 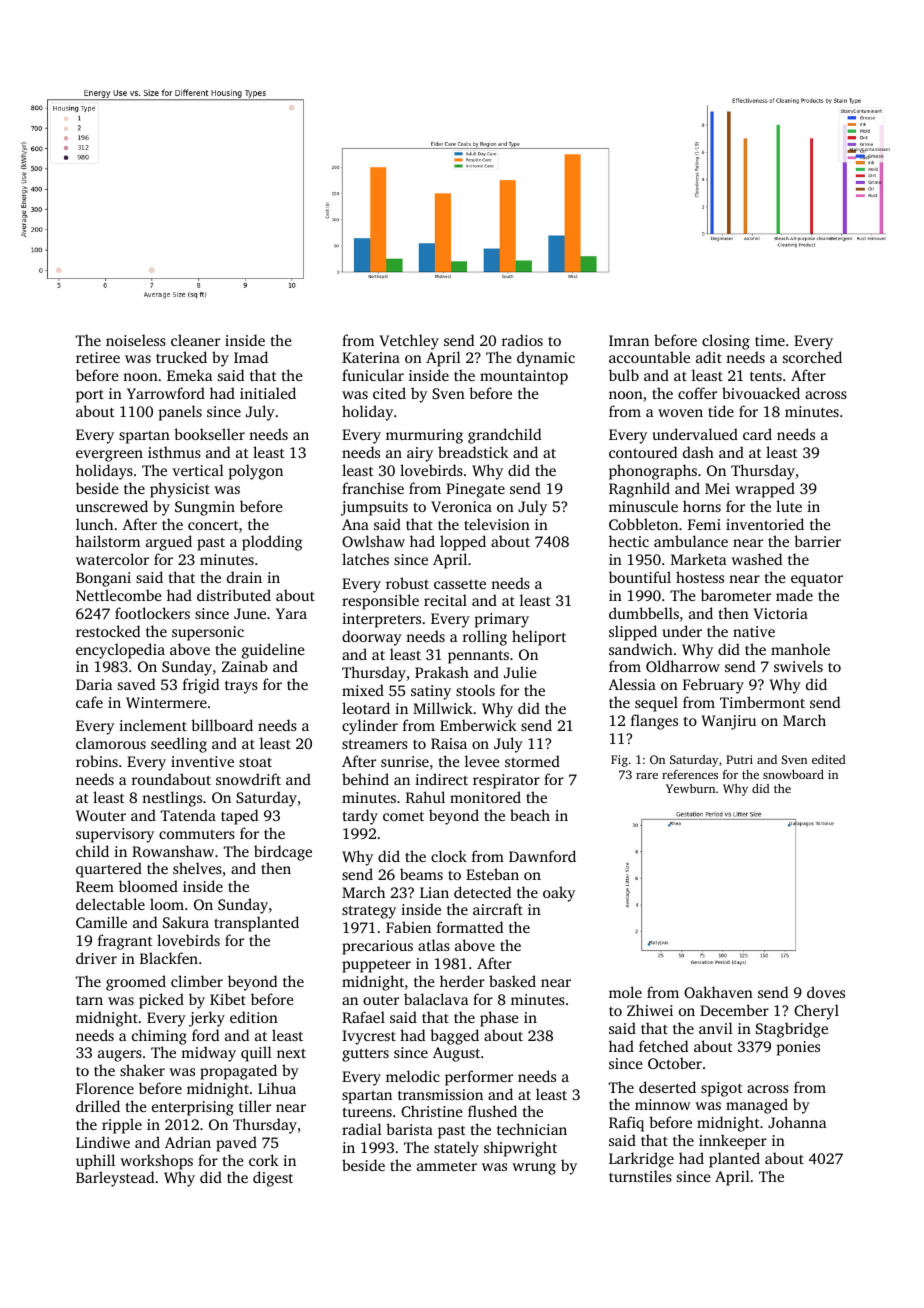 I want to click on trays, so click(x=241, y=687).
